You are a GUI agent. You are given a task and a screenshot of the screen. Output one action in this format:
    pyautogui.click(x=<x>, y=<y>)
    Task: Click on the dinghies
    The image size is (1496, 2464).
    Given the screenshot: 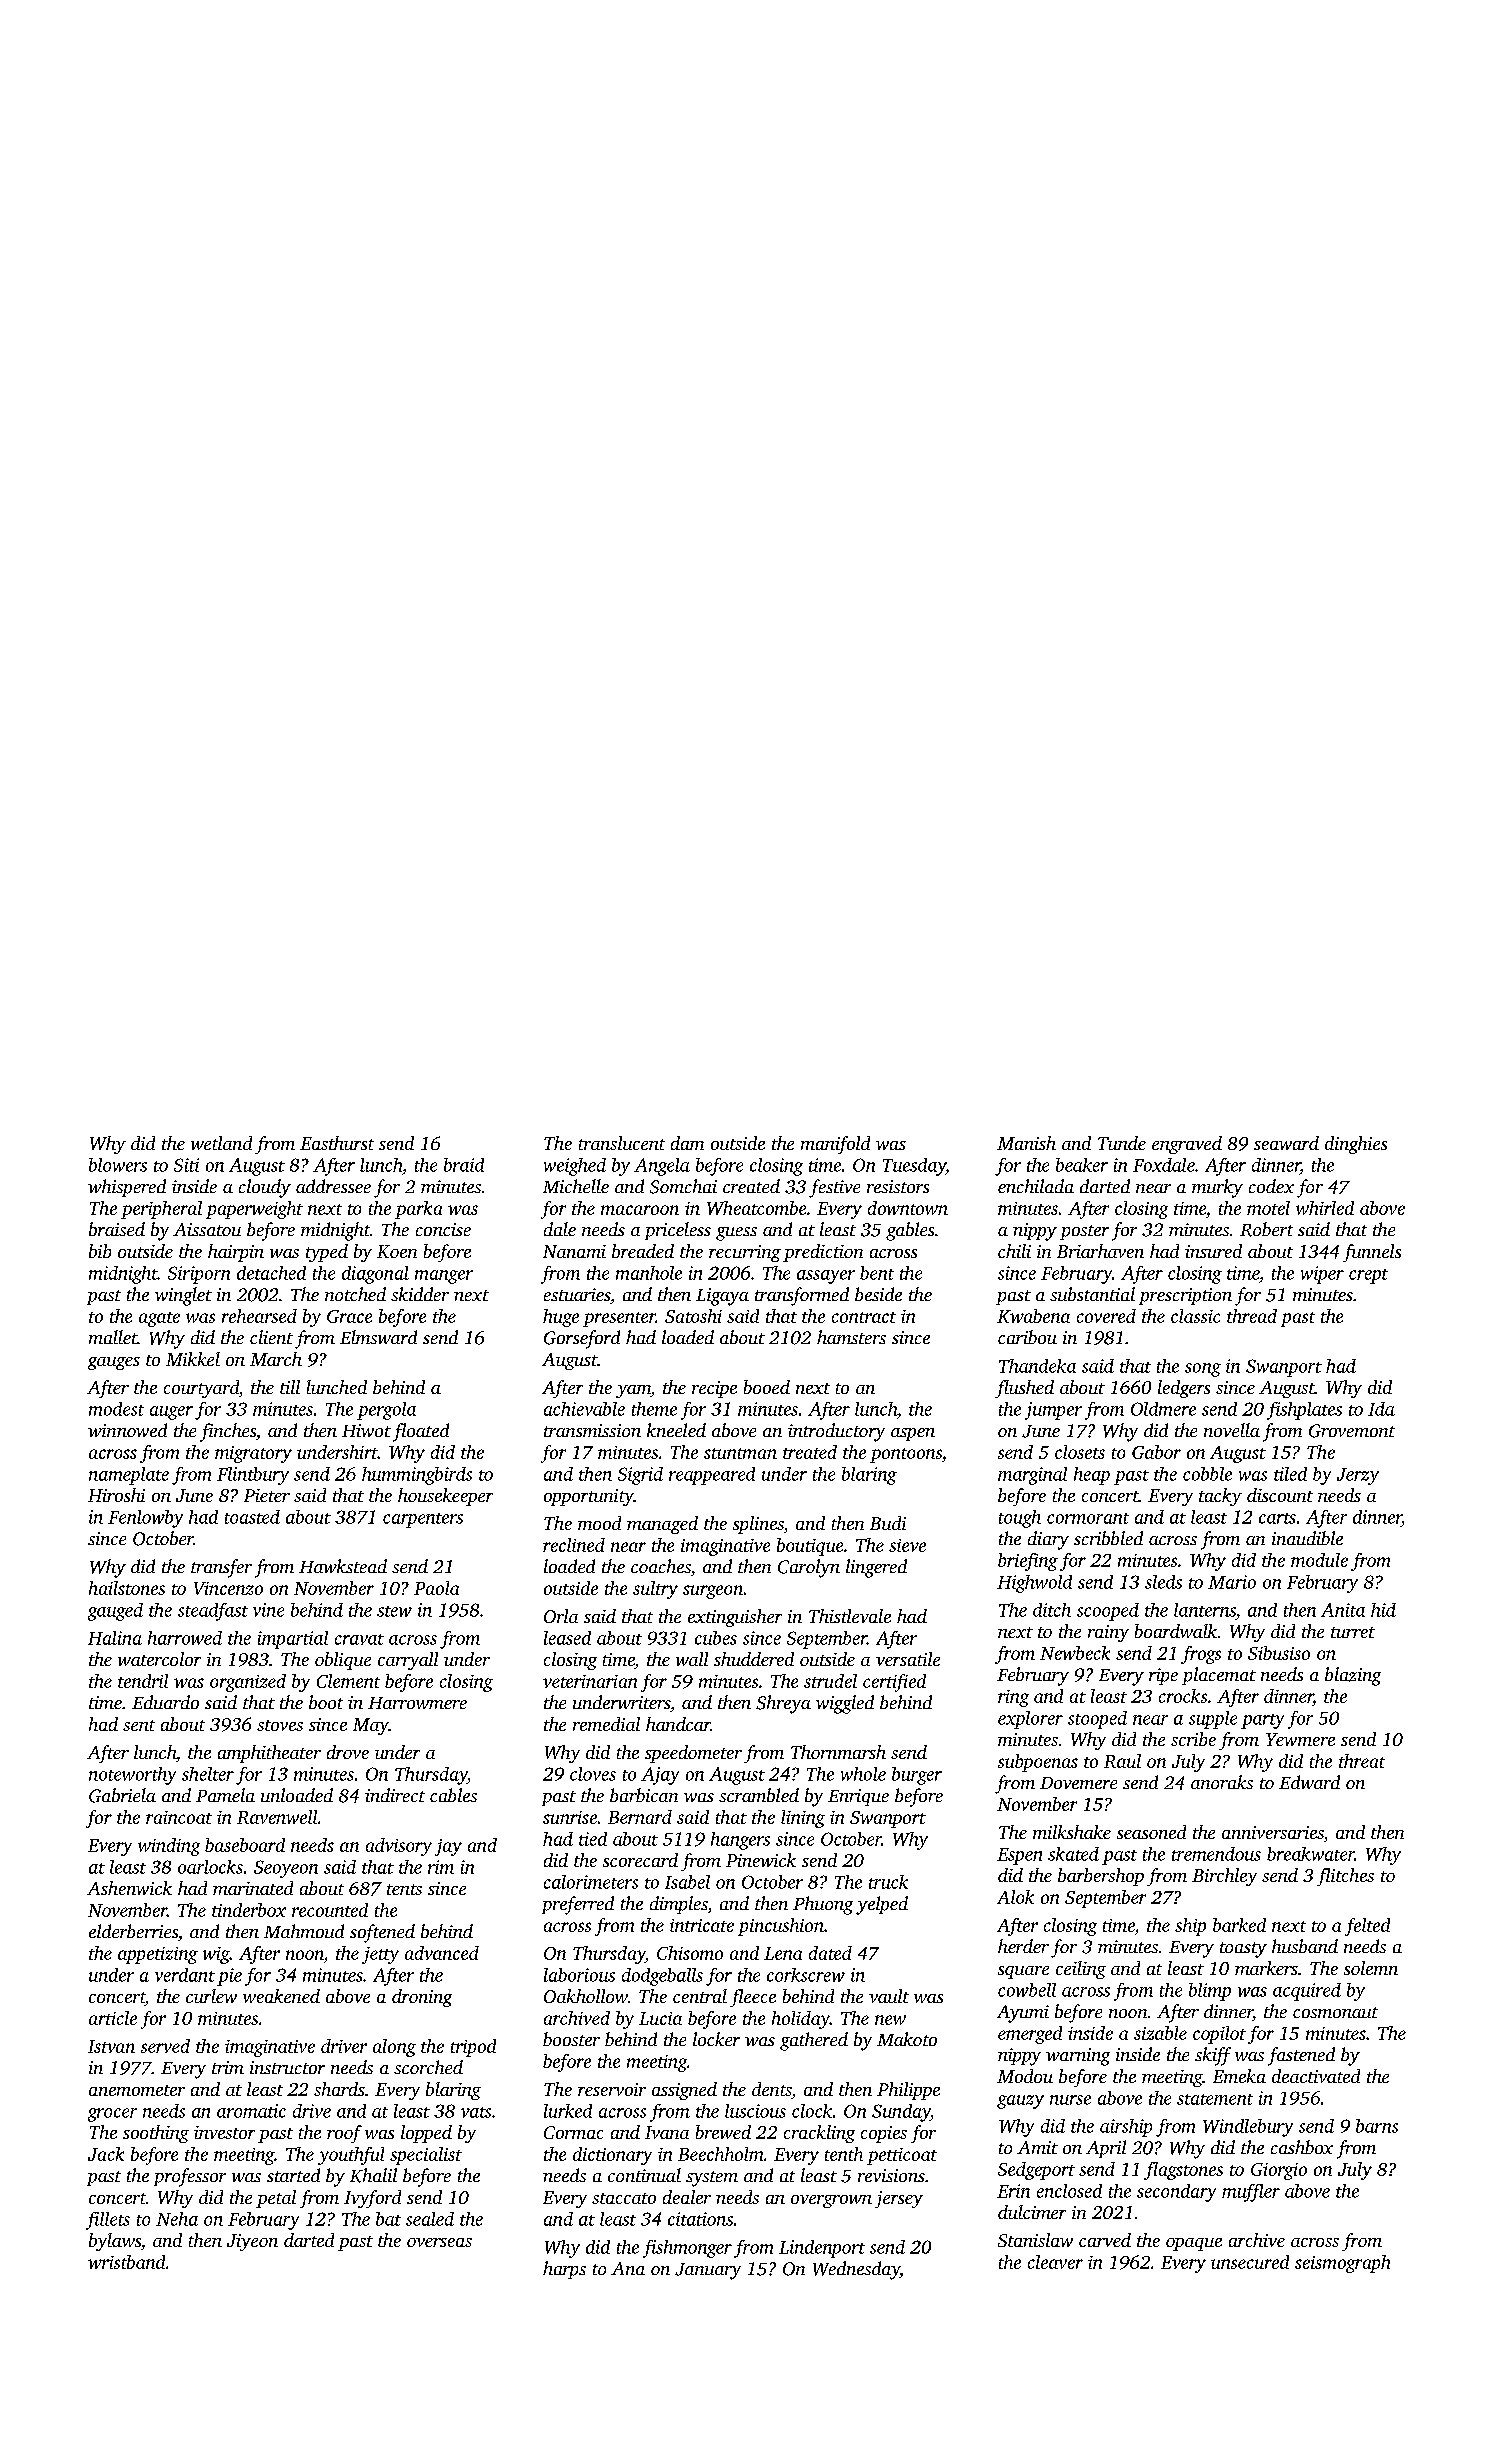 What is the action you would take?
    pyautogui.click(x=1356, y=1145)
